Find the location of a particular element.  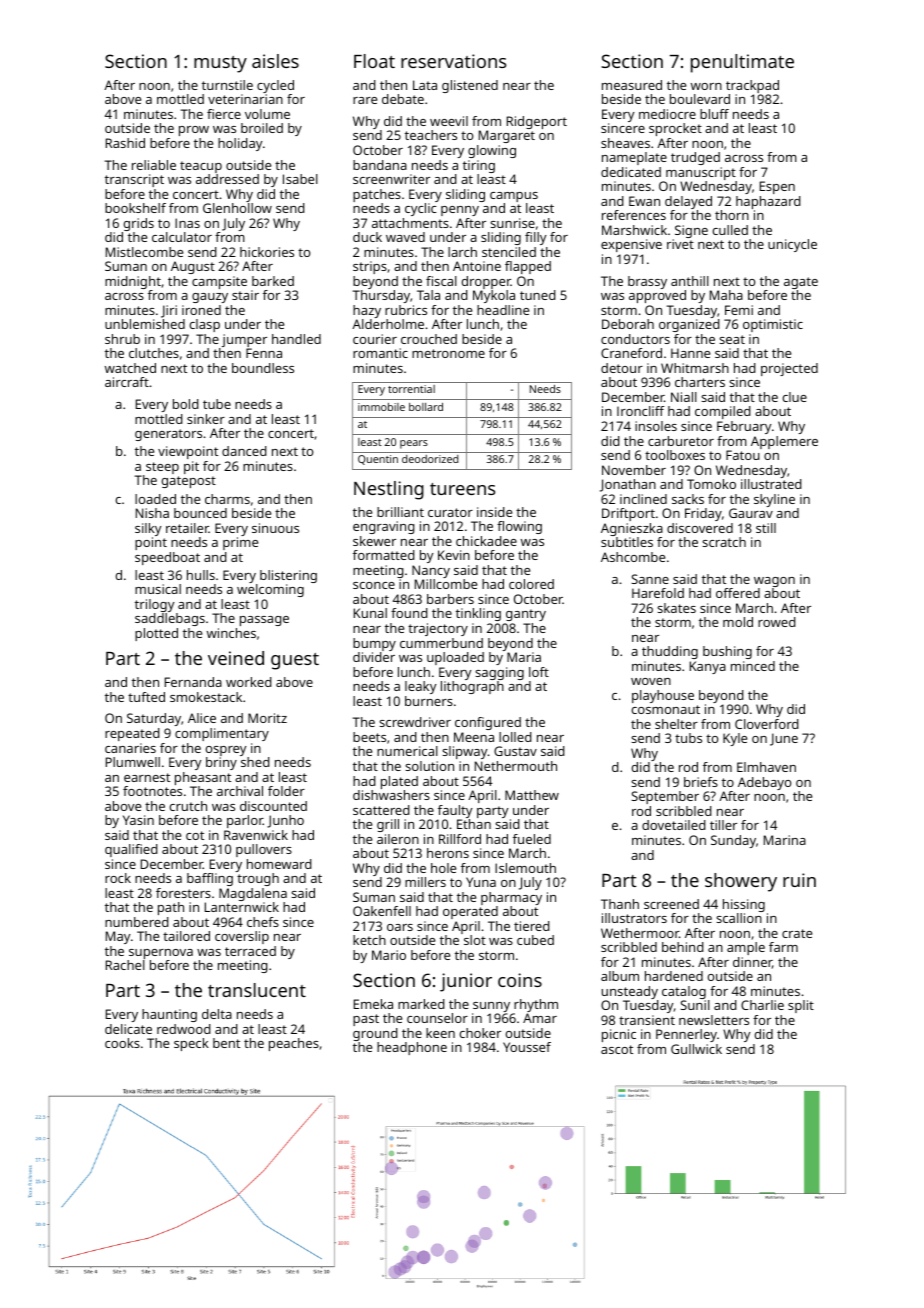

agate is located at coordinates (801, 283).
